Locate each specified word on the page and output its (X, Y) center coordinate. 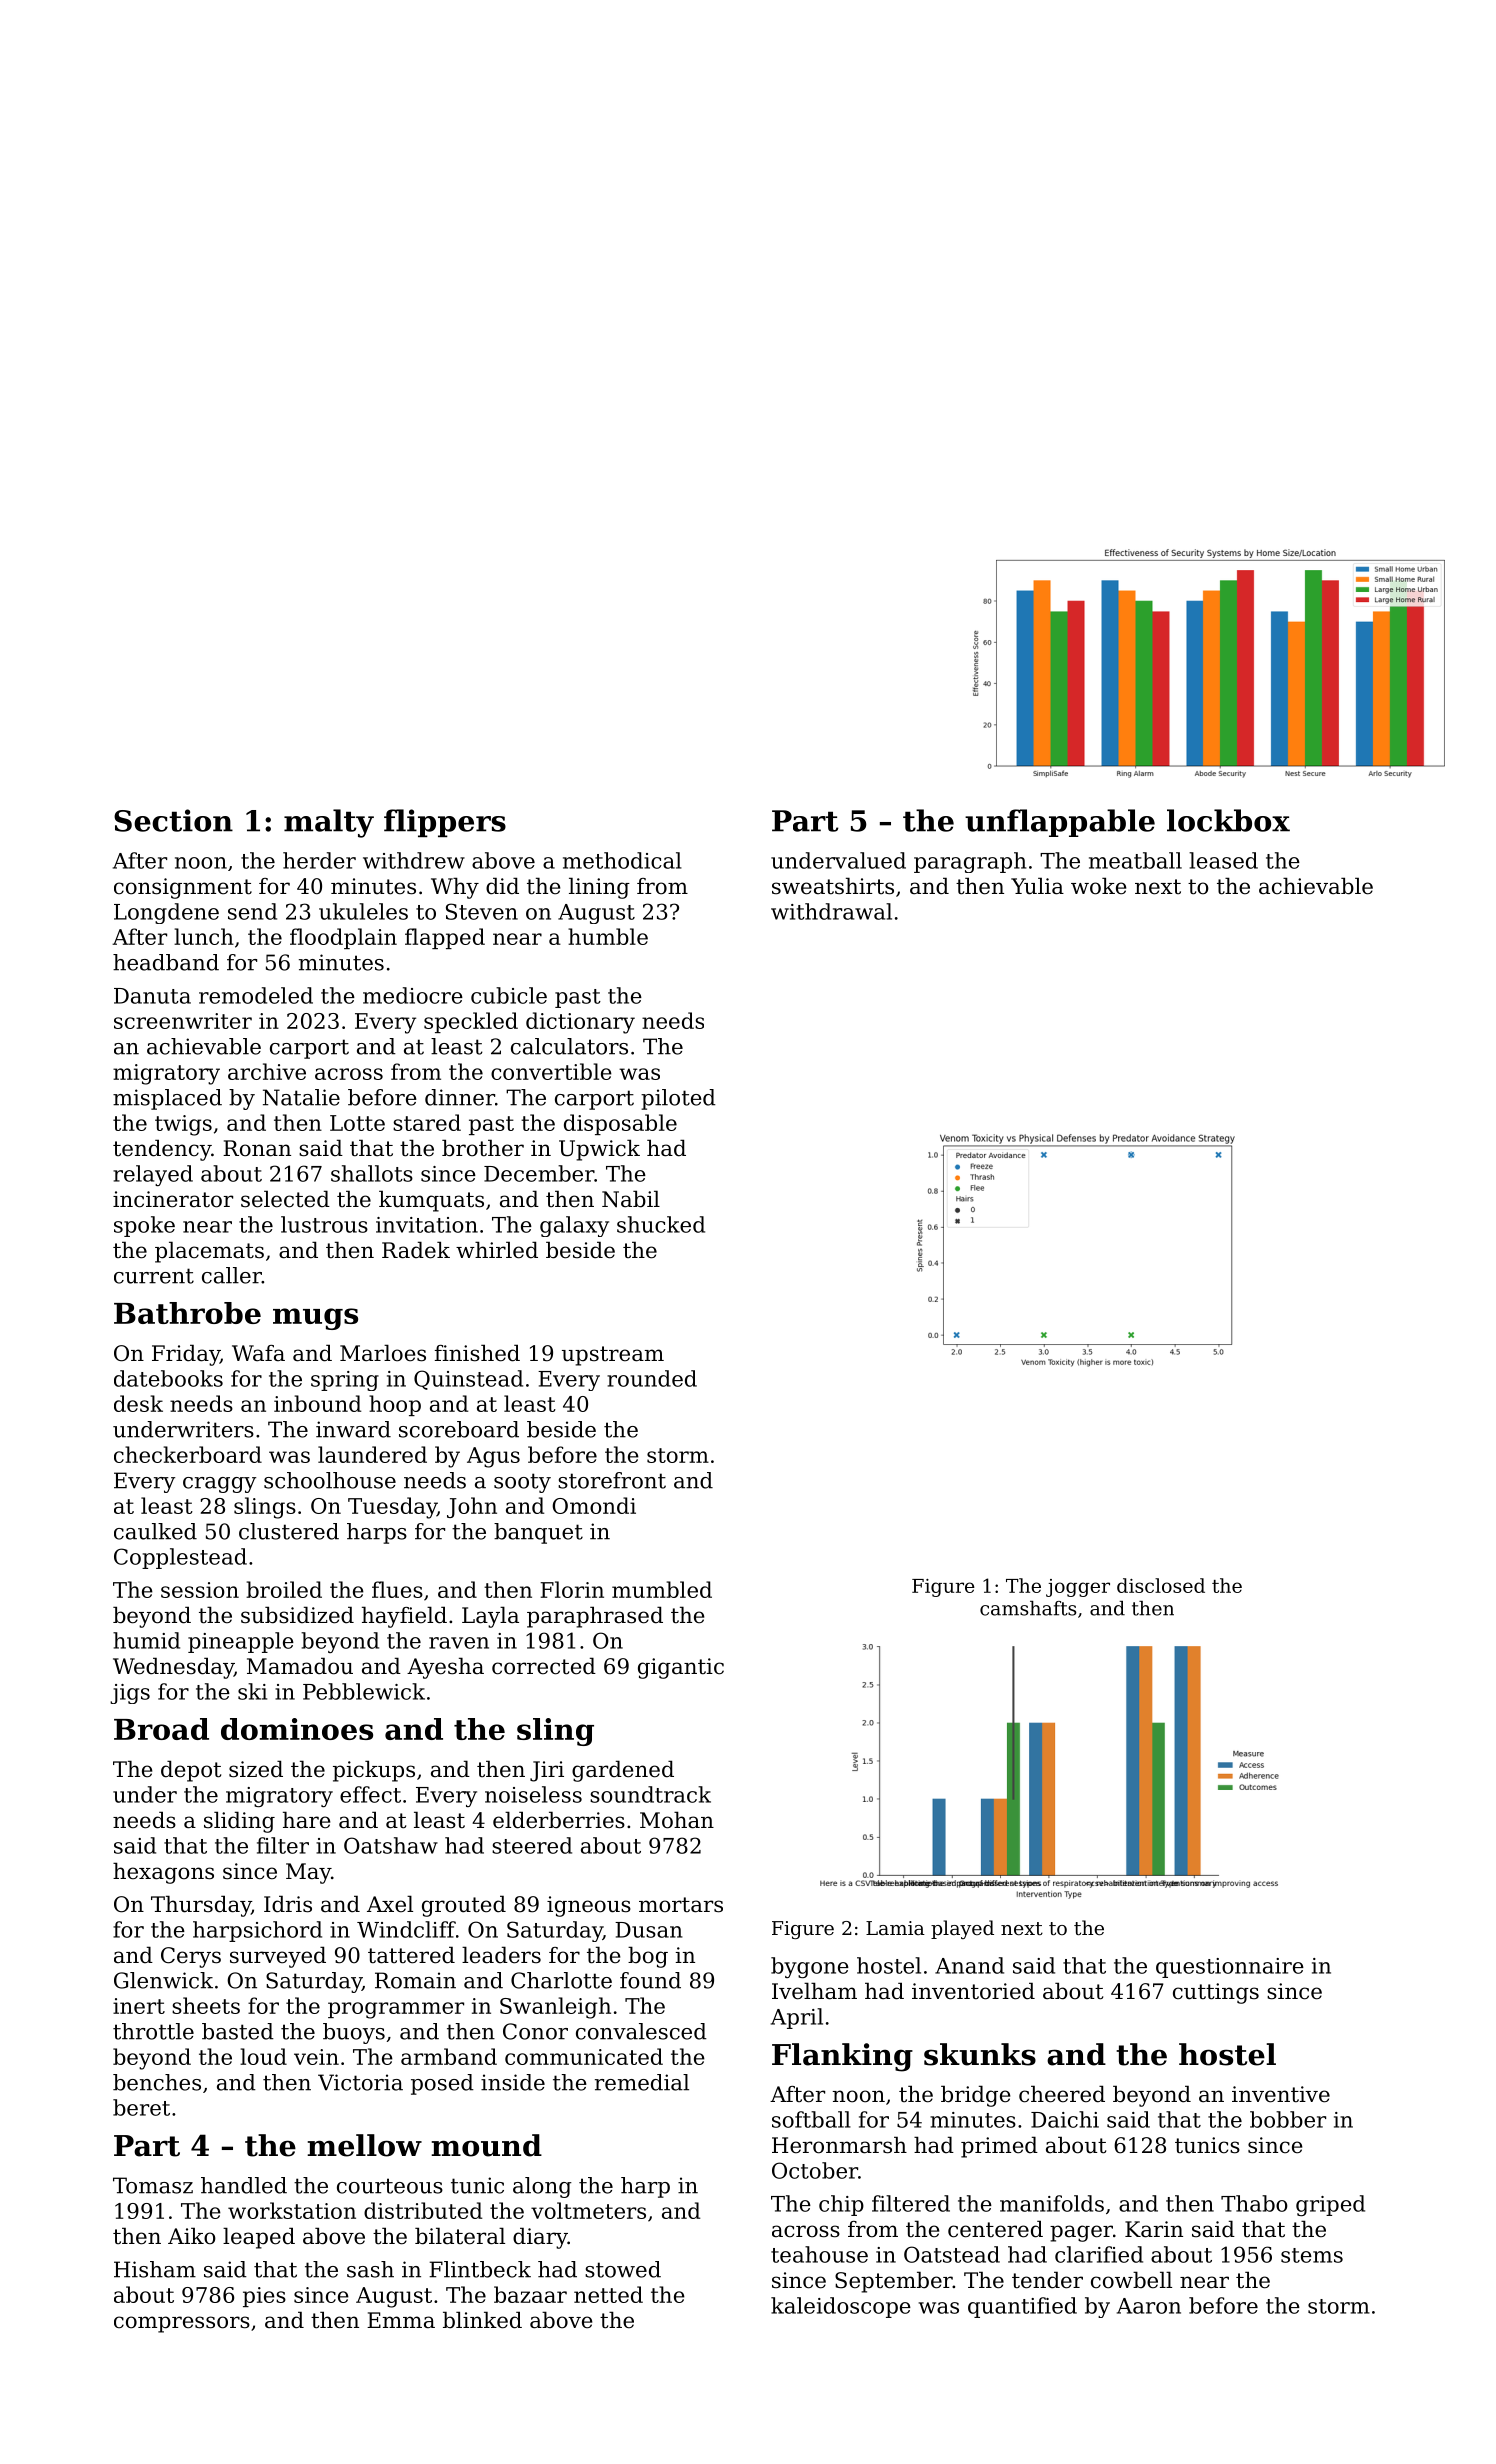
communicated (584, 2056)
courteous (390, 2186)
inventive (1281, 2094)
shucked (661, 1224)
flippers (445, 823)
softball (811, 2119)
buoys (354, 2033)
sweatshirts (833, 886)
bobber (1288, 2119)
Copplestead (180, 1558)
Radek (416, 1250)
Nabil (631, 1199)
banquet (538, 1533)
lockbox (1228, 820)
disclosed (1161, 1585)
